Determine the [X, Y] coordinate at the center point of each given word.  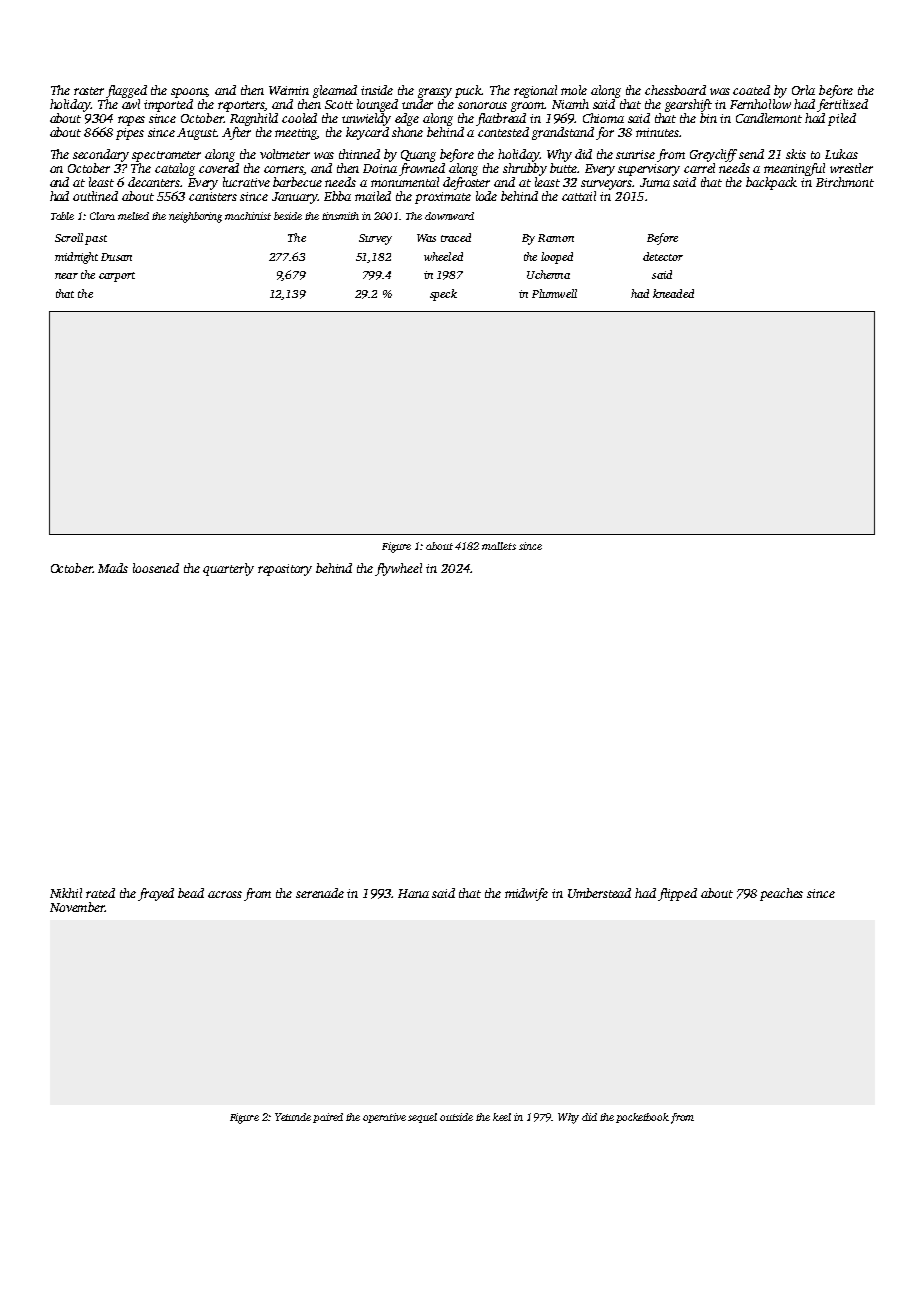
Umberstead [599, 893]
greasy [435, 93]
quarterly [228, 569]
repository [285, 570]
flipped [677, 894]
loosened [156, 568]
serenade [320, 893]
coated [751, 90]
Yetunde [293, 1117]
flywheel [398, 569]
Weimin [289, 90]
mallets [499, 546]
